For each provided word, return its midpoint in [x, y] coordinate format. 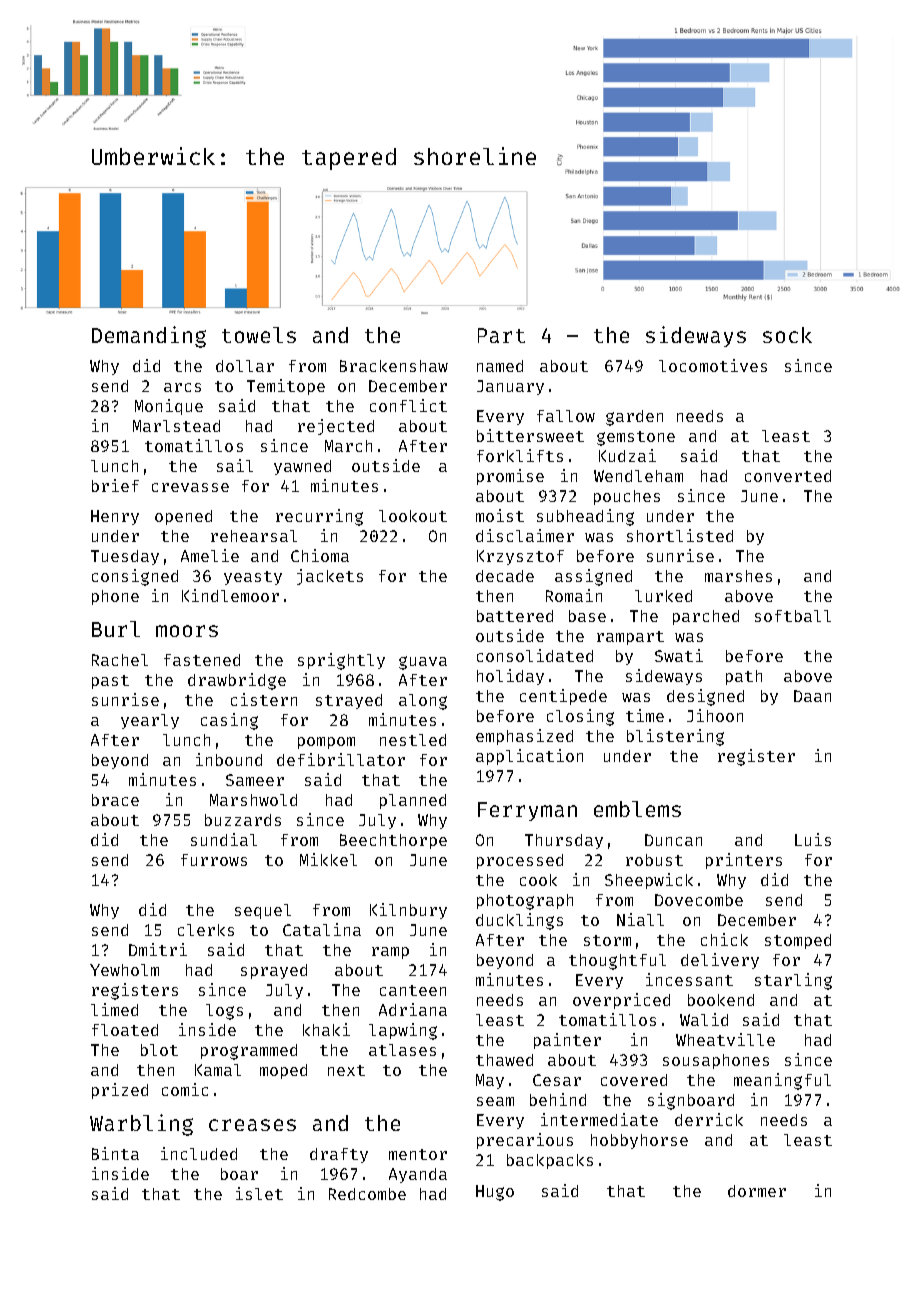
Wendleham [638, 476]
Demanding [149, 337]
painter [567, 1041]
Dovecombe [699, 900]
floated [125, 1030]
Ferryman [527, 811]
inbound [229, 759]
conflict [408, 405]
